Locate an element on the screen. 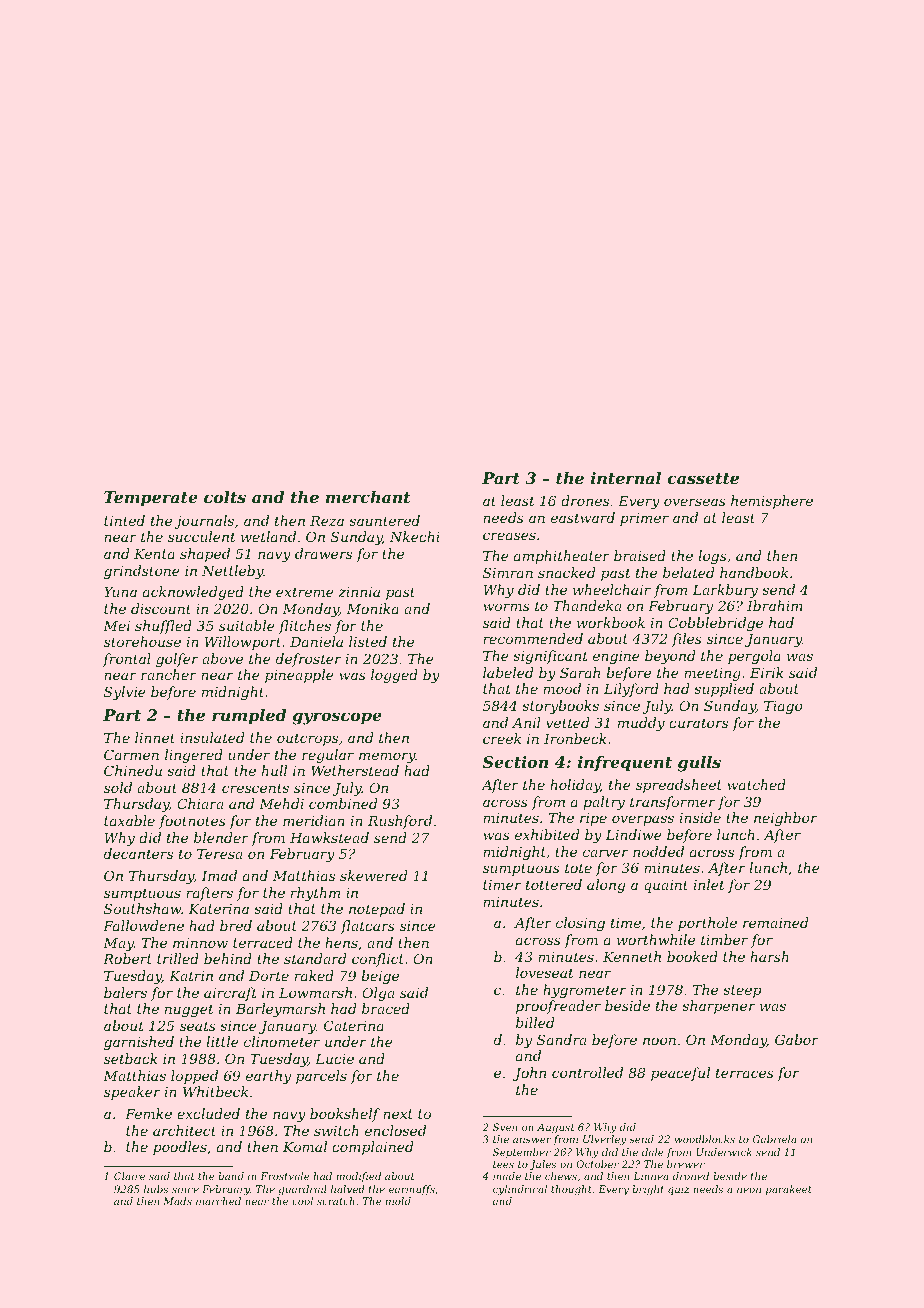 The image size is (924, 1308). August is located at coordinates (555, 1128).
